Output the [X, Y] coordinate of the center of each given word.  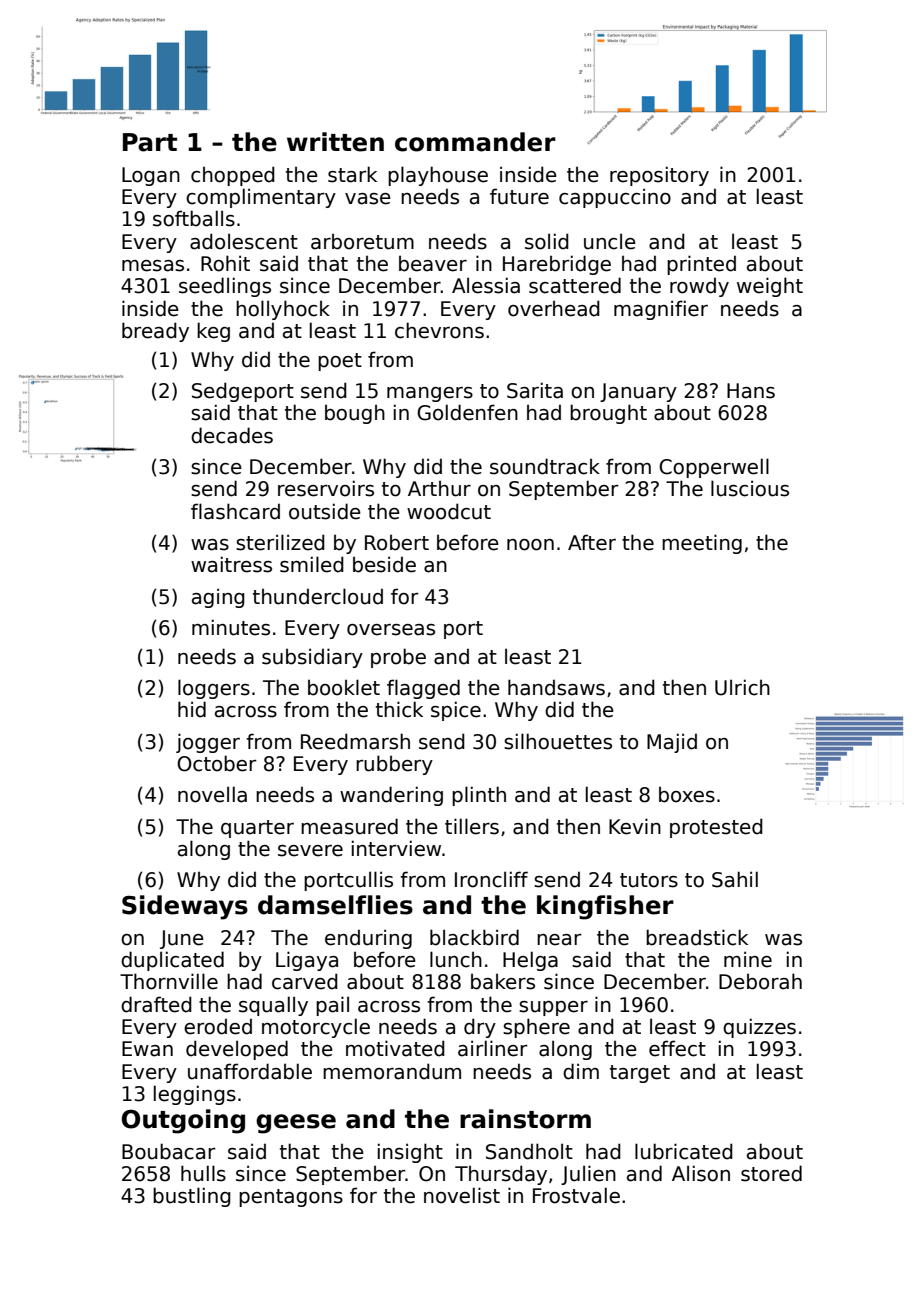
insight [410, 1153]
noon [530, 545]
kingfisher [605, 907]
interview [396, 848]
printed [701, 265]
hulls [203, 1173]
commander [475, 142]
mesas [153, 266]
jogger [208, 743]
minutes [231, 627]
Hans [751, 391]
